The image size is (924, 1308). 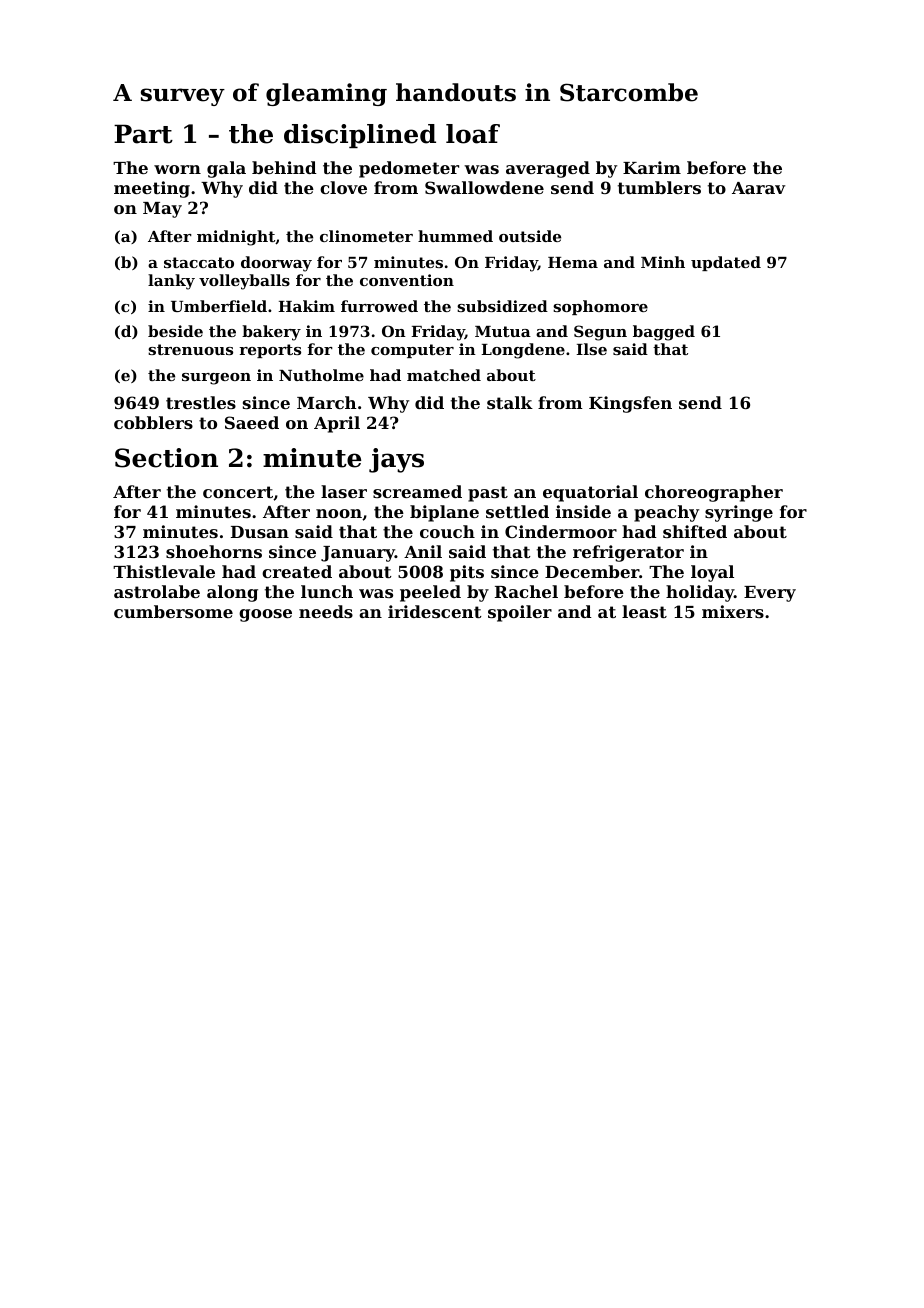 I want to click on bagged, so click(x=664, y=333).
